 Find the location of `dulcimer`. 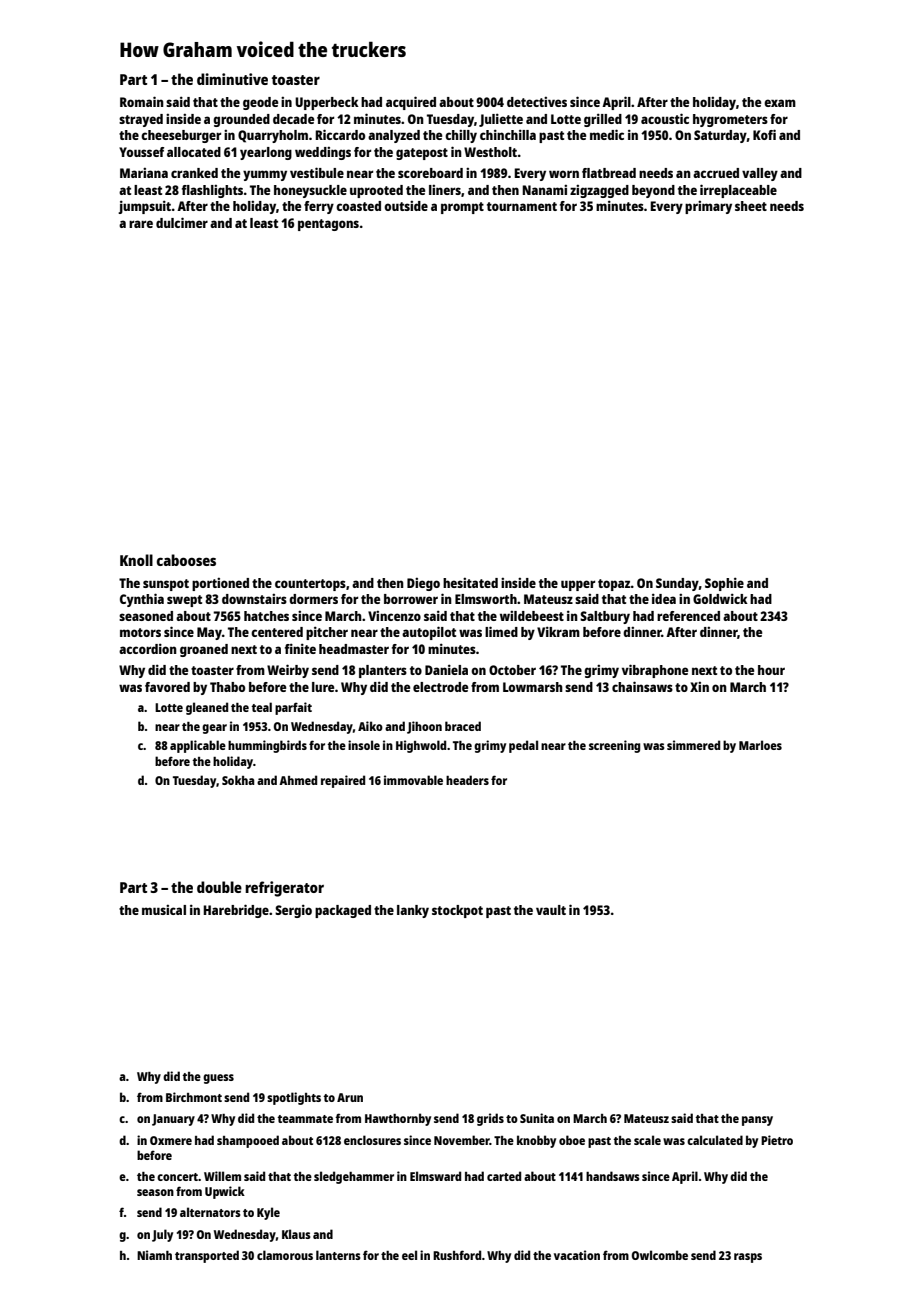

dulcimer is located at coordinates (182, 222).
